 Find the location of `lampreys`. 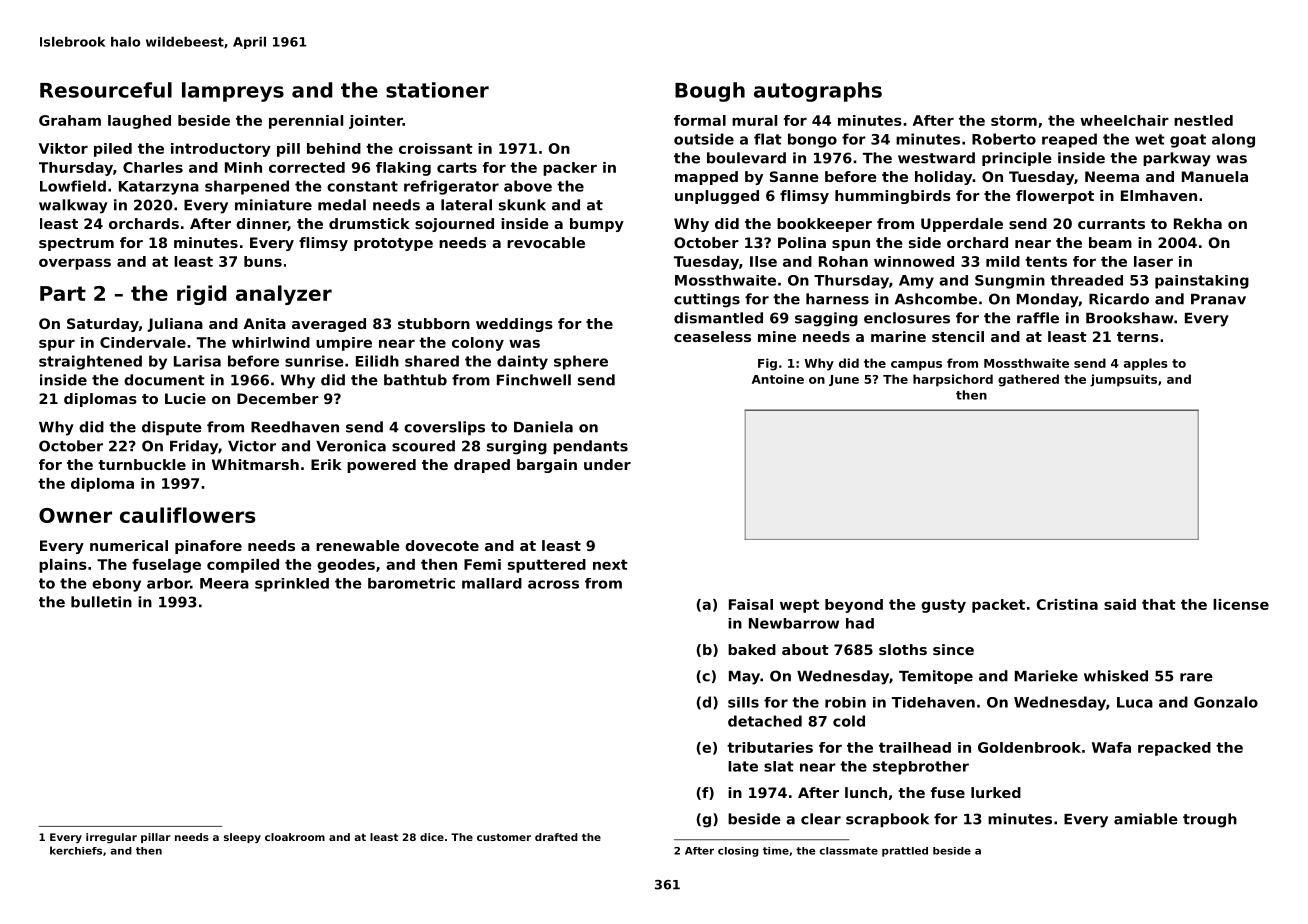

lampreys is located at coordinates (233, 92).
